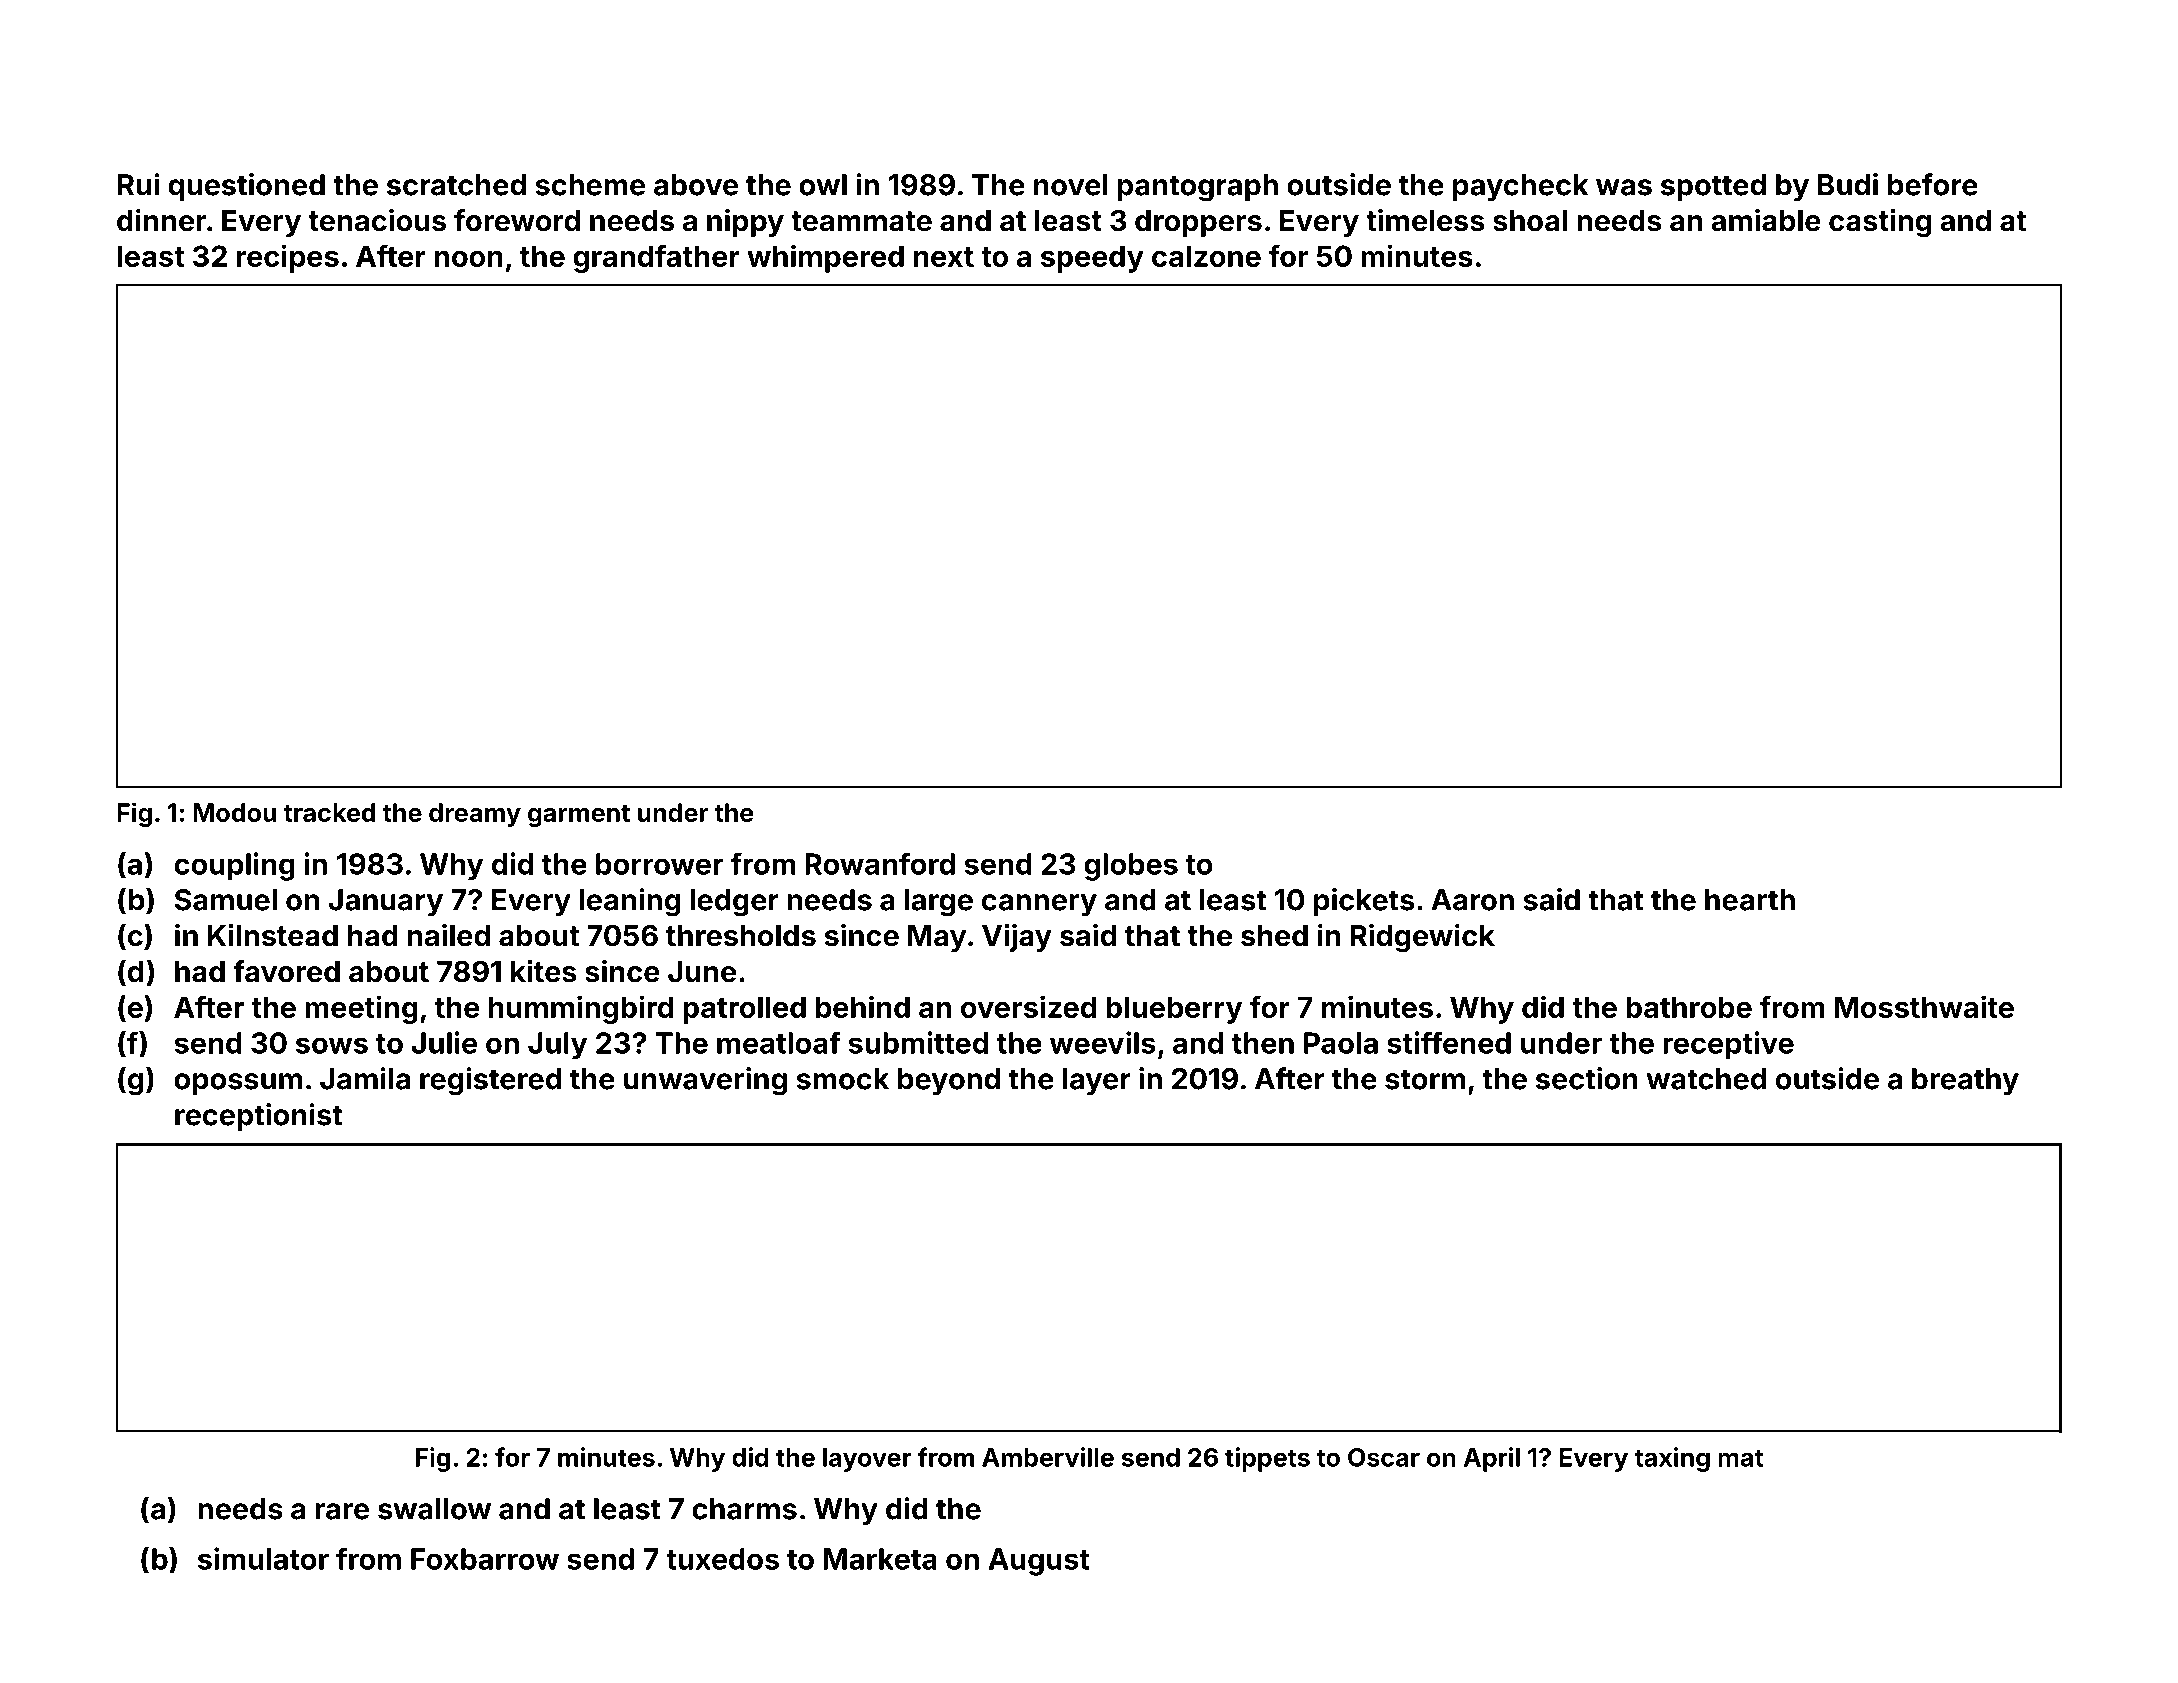 This screenshot has width=2178, height=1683. What do you see at coordinates (1766, 220) in the screenshot?
I see `amiable` at bounding box center [1766, 220].
